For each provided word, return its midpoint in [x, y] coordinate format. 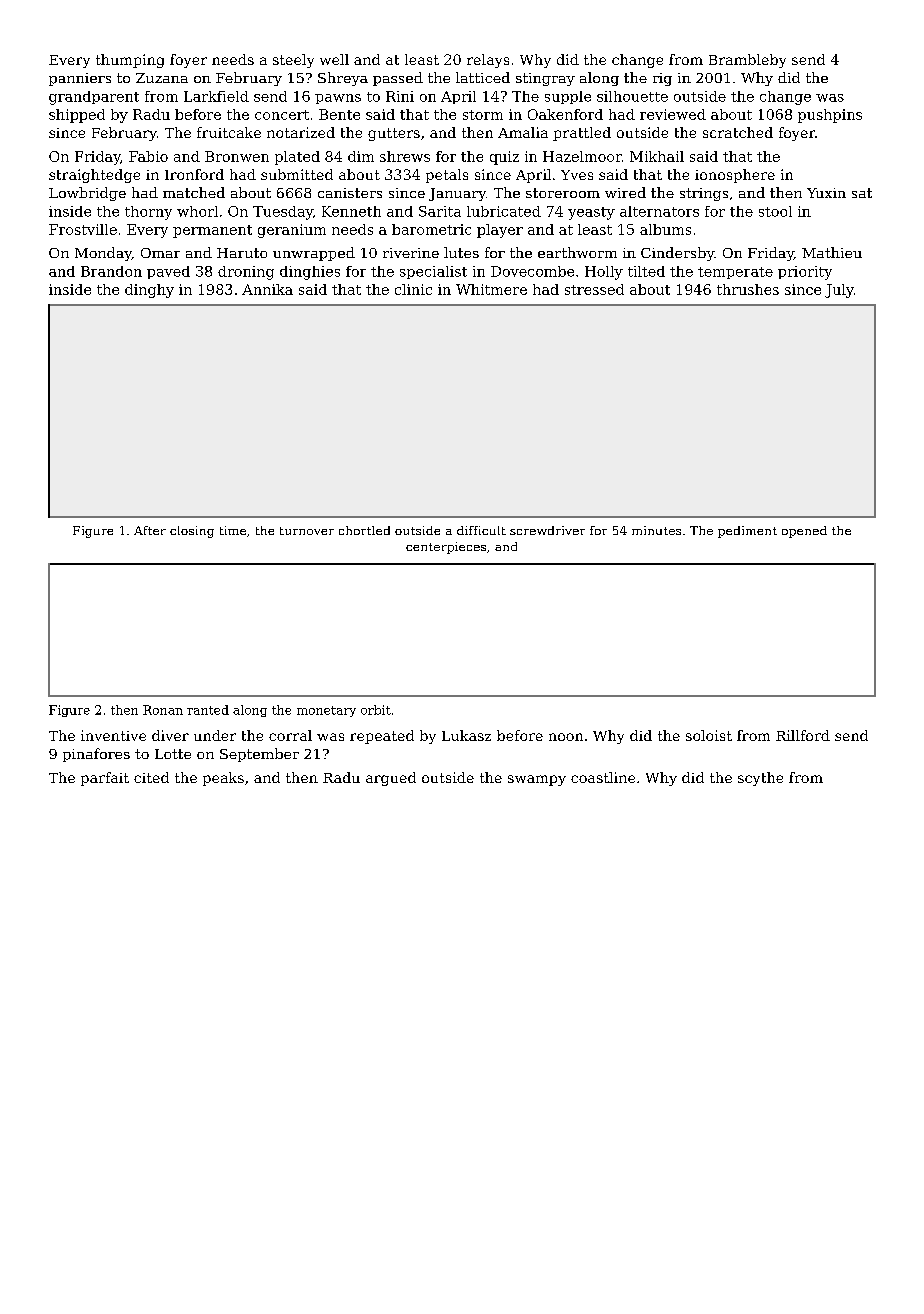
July [839, 291]
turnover [307, 531]
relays [488, 61]
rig [662, 79]
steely [293, 61]
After [150, 530]
